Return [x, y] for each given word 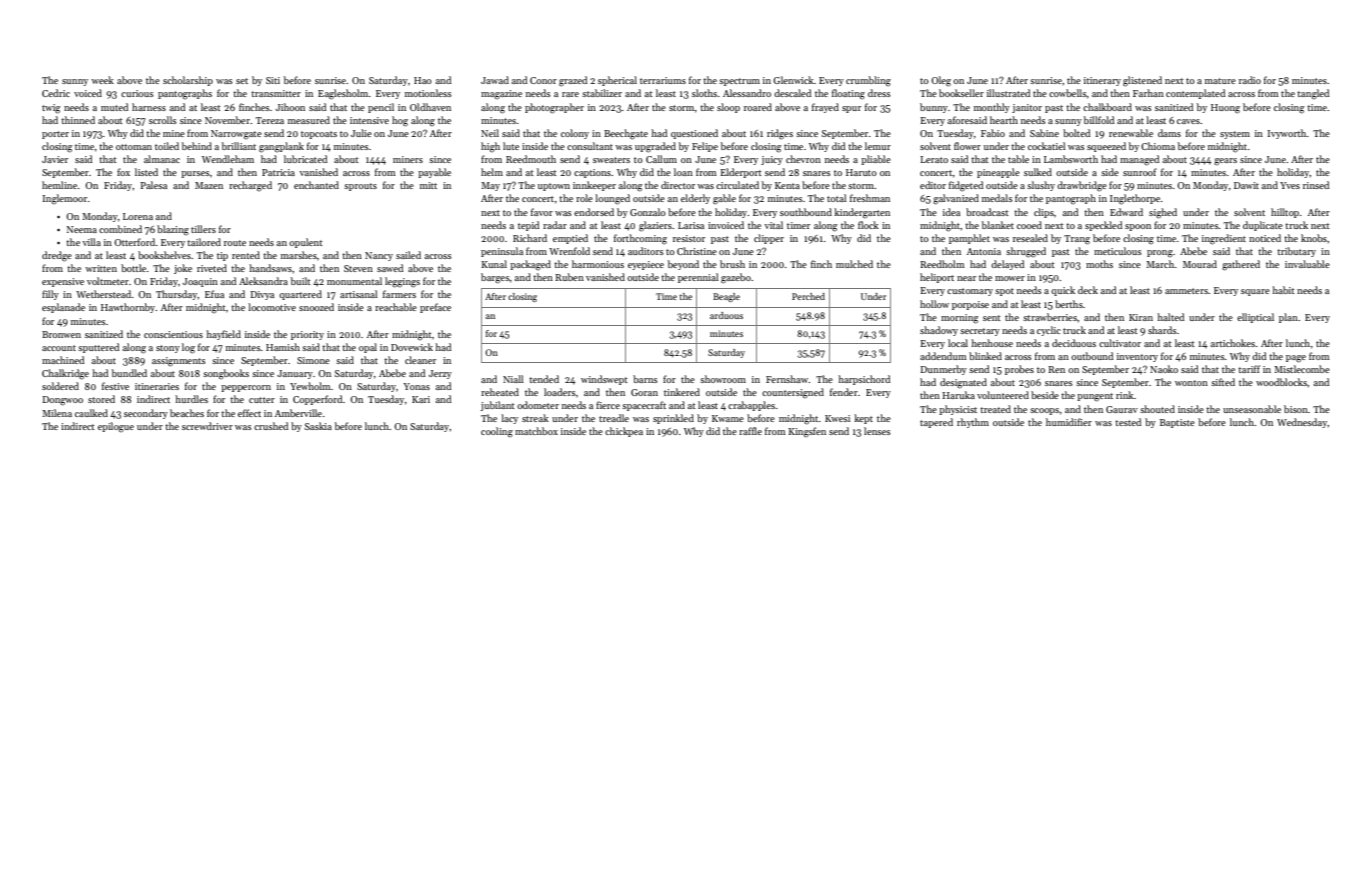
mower [1010, 278]
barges [495, 278]
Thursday [177, 295]
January [295, 374]
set [242, 81]
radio [1250, 80]
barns [645, 379]
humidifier [1069, 422]
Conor [543, 80]
